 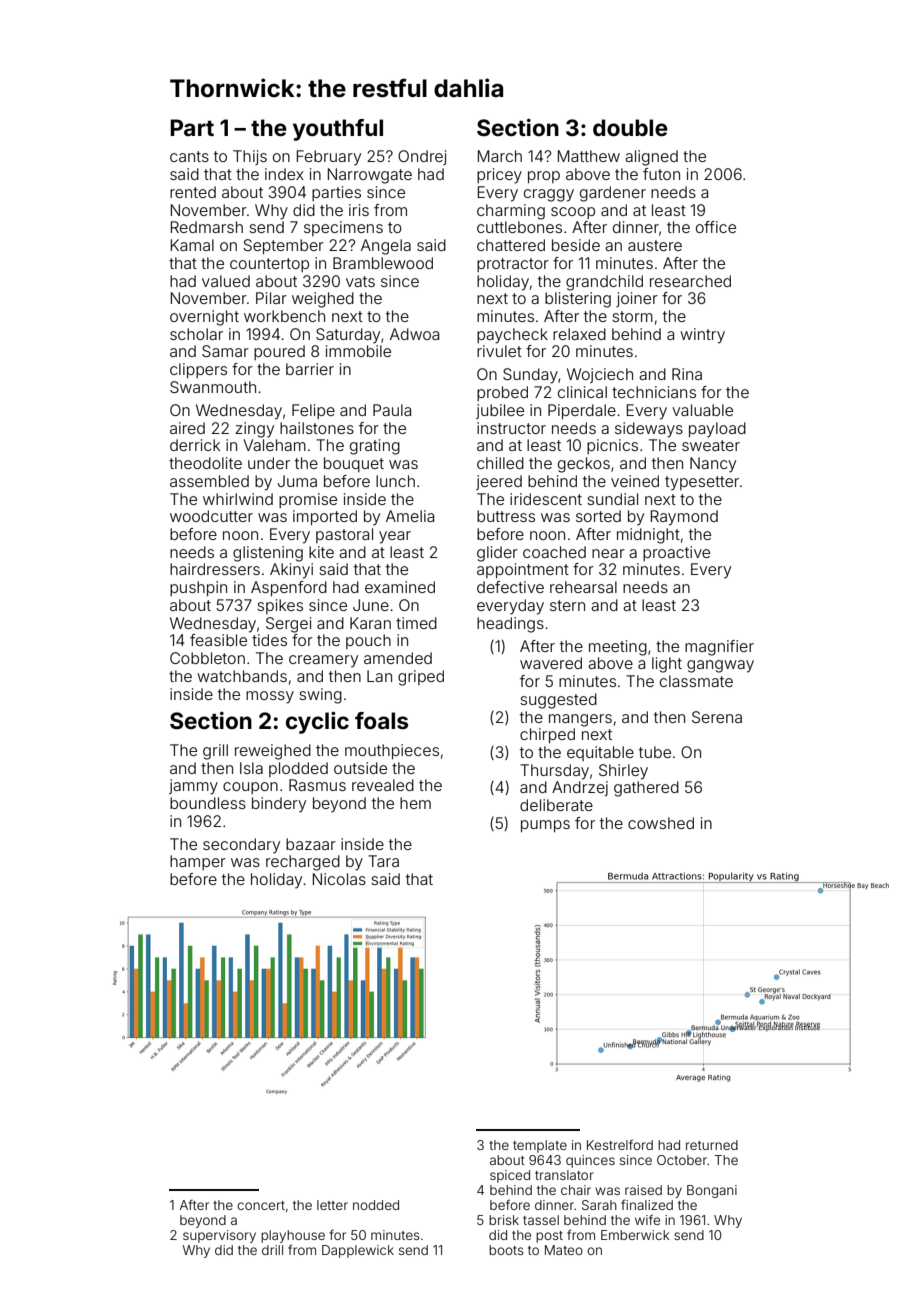 What do you see at coordinates (339, 879) in the document?
I see `Nicolas` at bounding box center [339, 879].
